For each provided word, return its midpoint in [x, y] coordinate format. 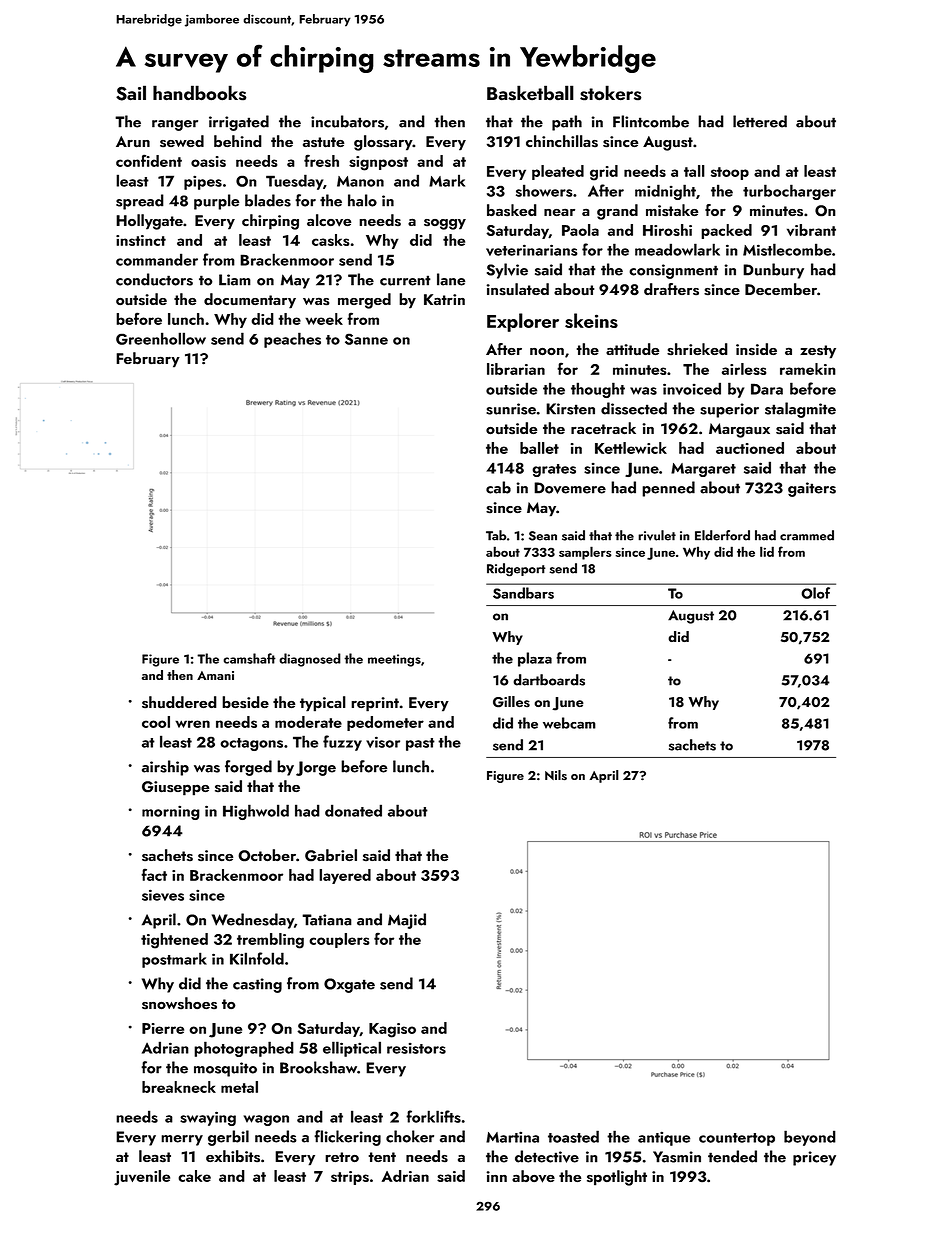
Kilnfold [257, 958]
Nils [556, 775]
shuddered [179, 702]
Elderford [722, 535]
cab [498, 487]
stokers [611, 93]
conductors [154, 279]
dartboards [549, 680]
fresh [321, 160]
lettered [760, 121]
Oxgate [349, 985]
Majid [407, 921]
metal [239, 1087]
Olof [815, 593]
